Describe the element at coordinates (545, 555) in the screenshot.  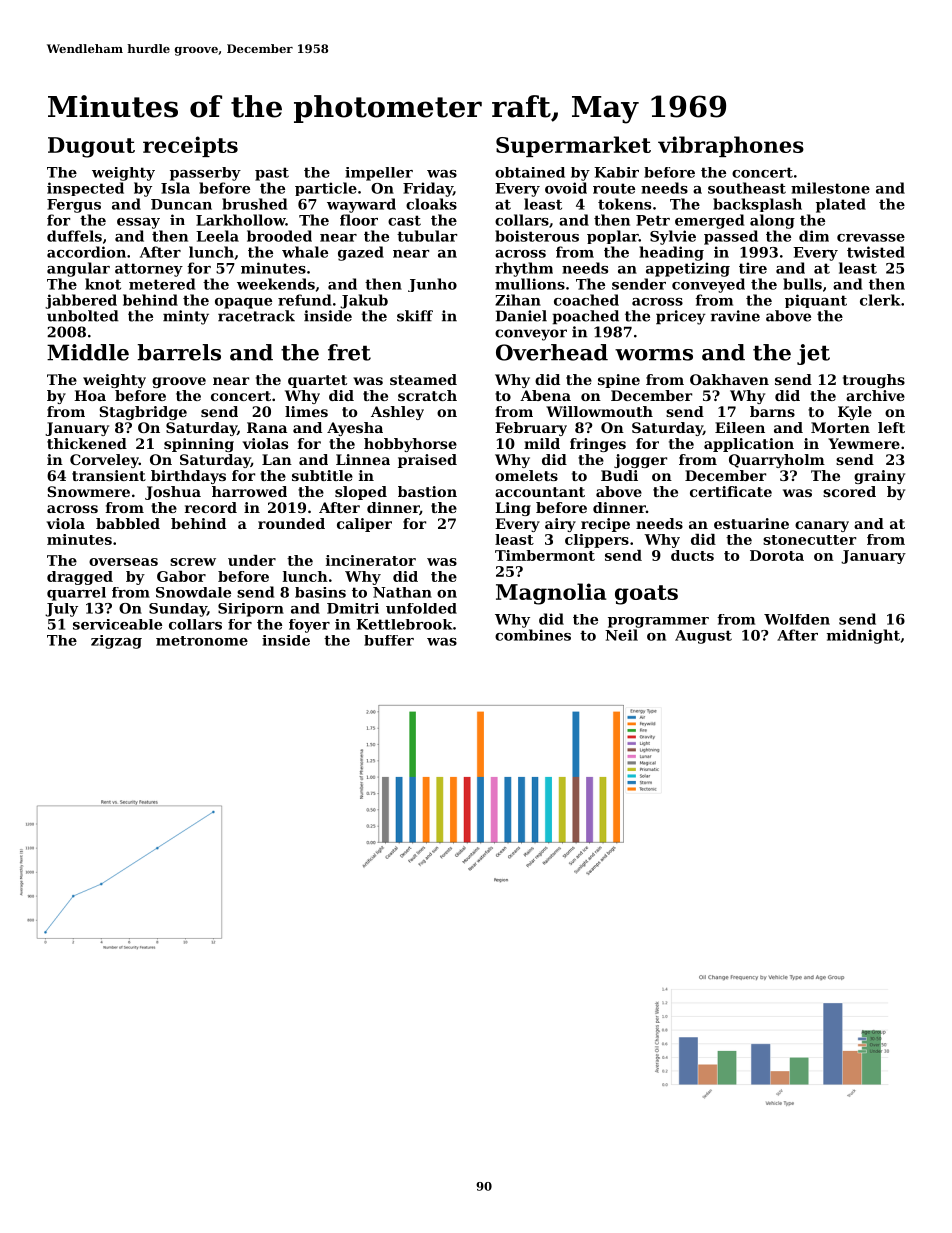
I see `Timbermont` at that location.
